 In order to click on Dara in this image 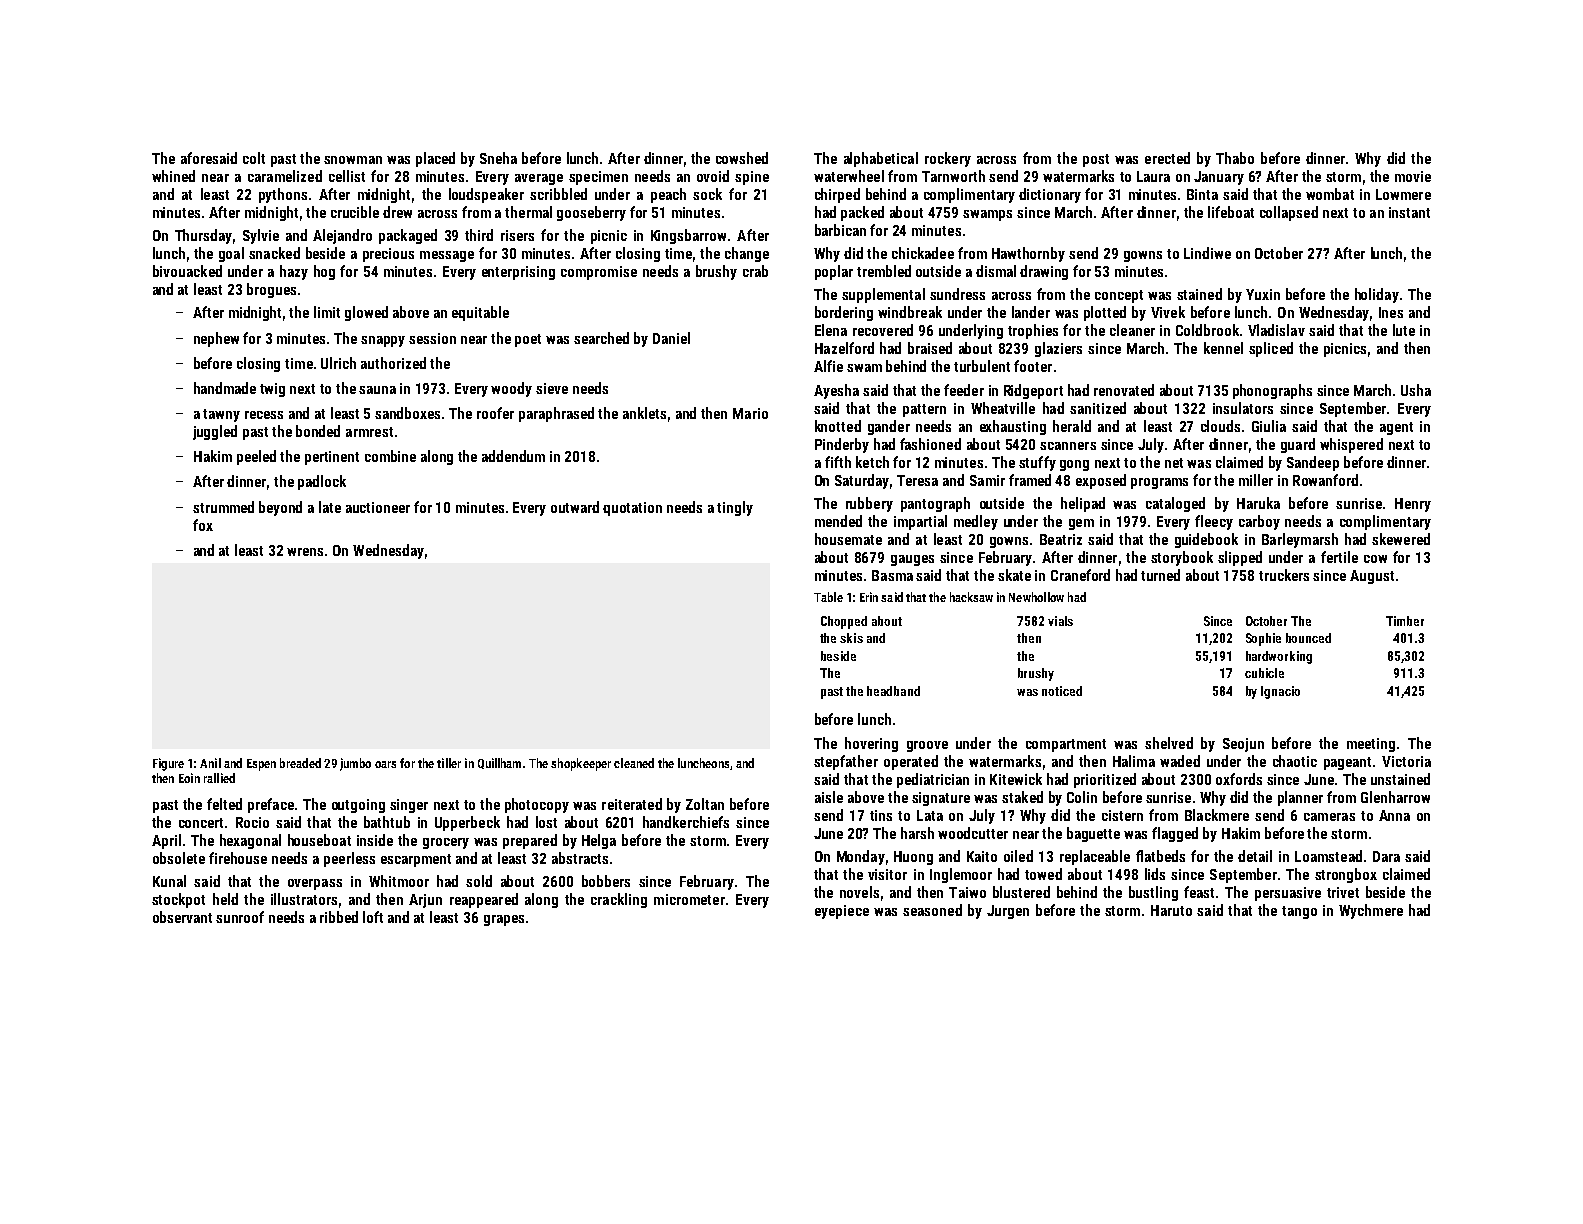, I will do `click(1386, 856)`.
